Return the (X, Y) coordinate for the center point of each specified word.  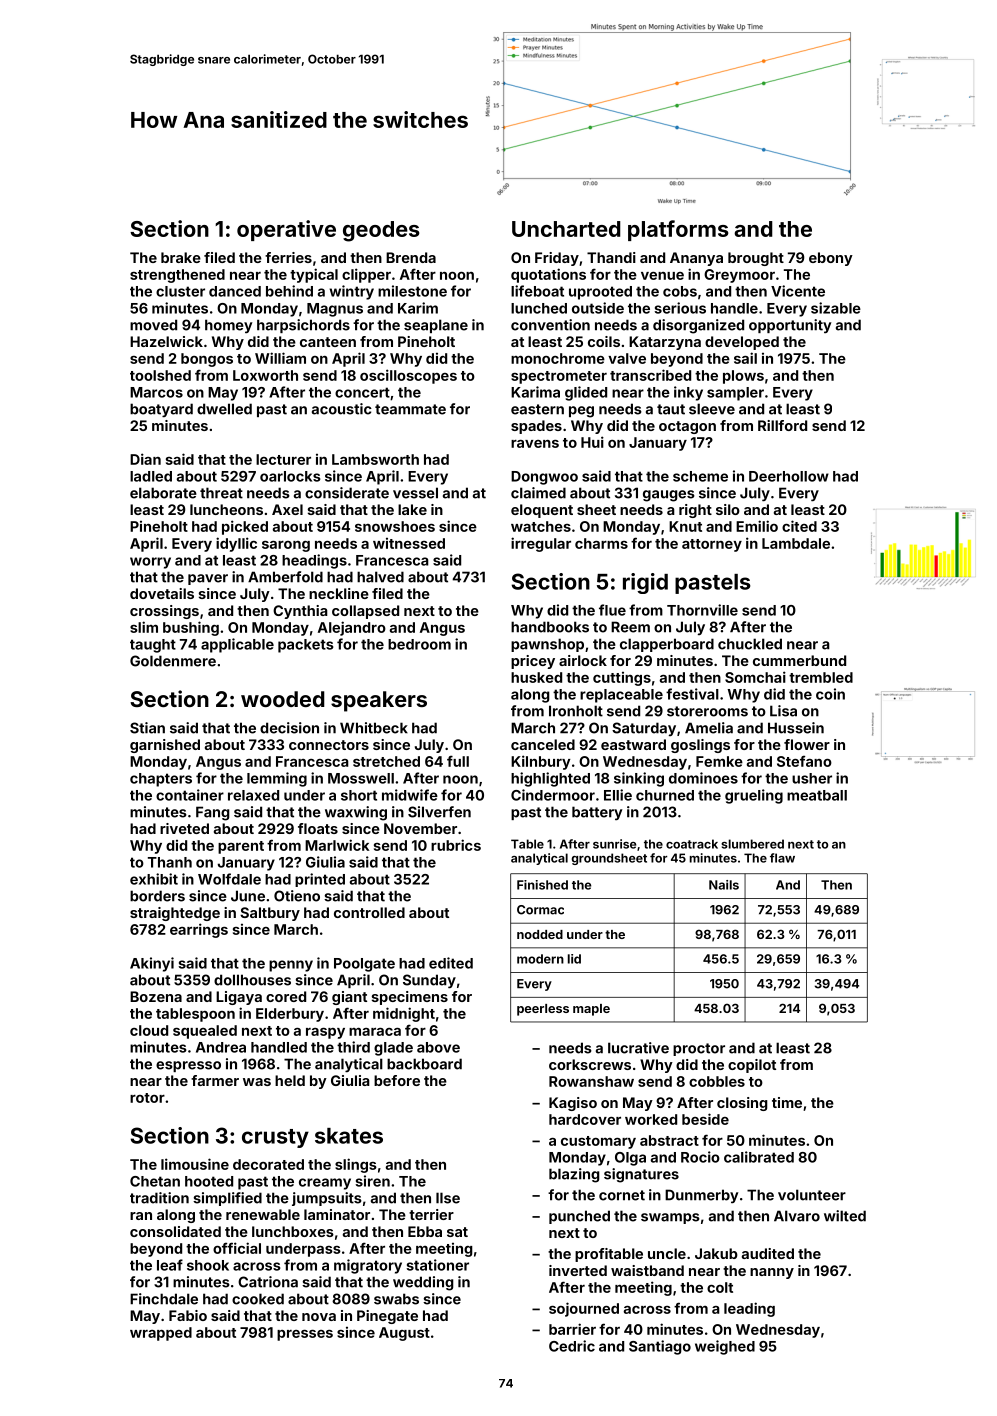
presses (305, 1335)
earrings (199, 930)
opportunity (790, 326)
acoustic (342, 409)
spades (536, 427)
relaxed (253, 795)
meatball (817, 795)
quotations (548, 275)
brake (181, 257)
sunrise (614, 844)
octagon (687, 427)
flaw (782, 858)
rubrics (456, 845)
